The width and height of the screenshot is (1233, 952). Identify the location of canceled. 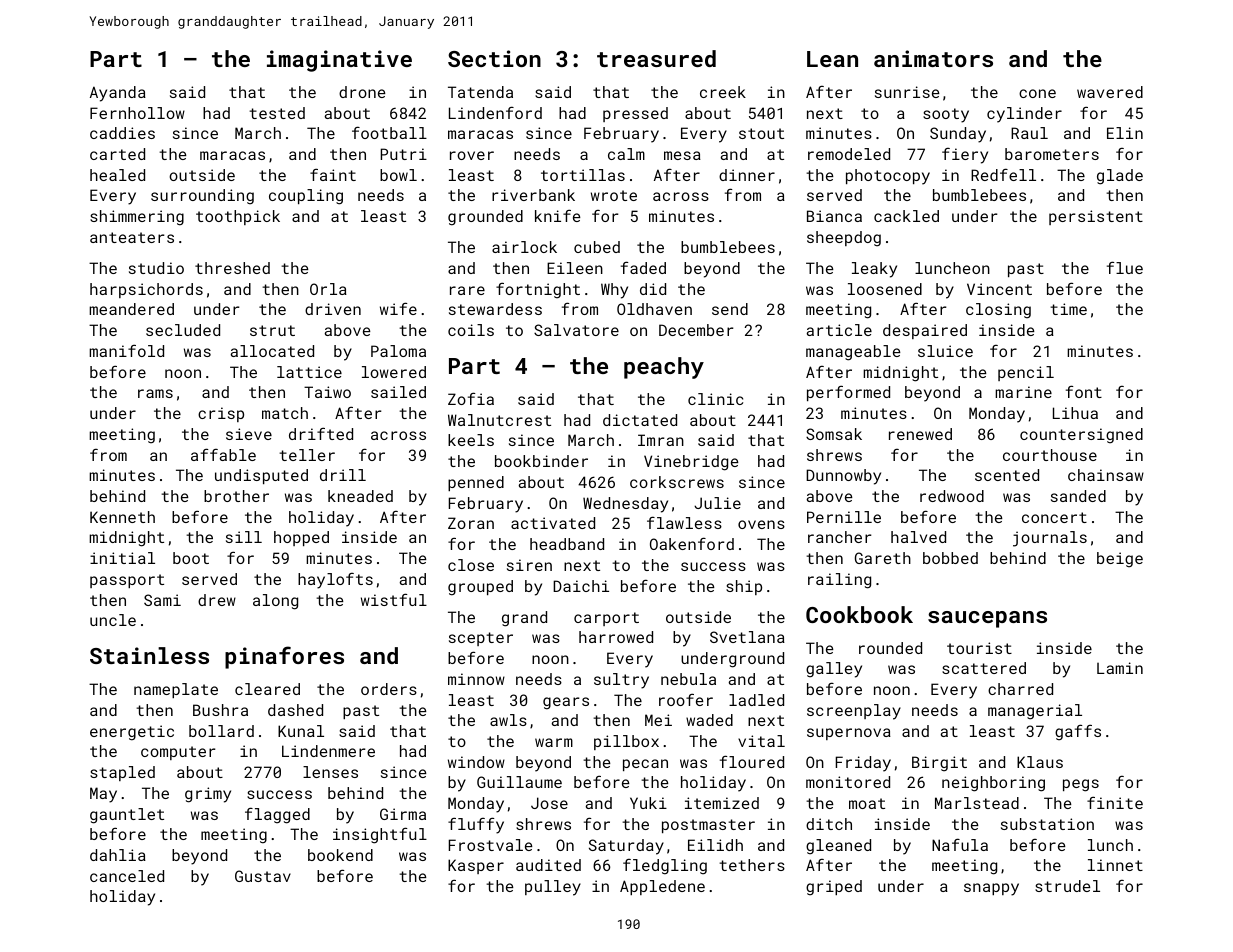
(127, 876).
